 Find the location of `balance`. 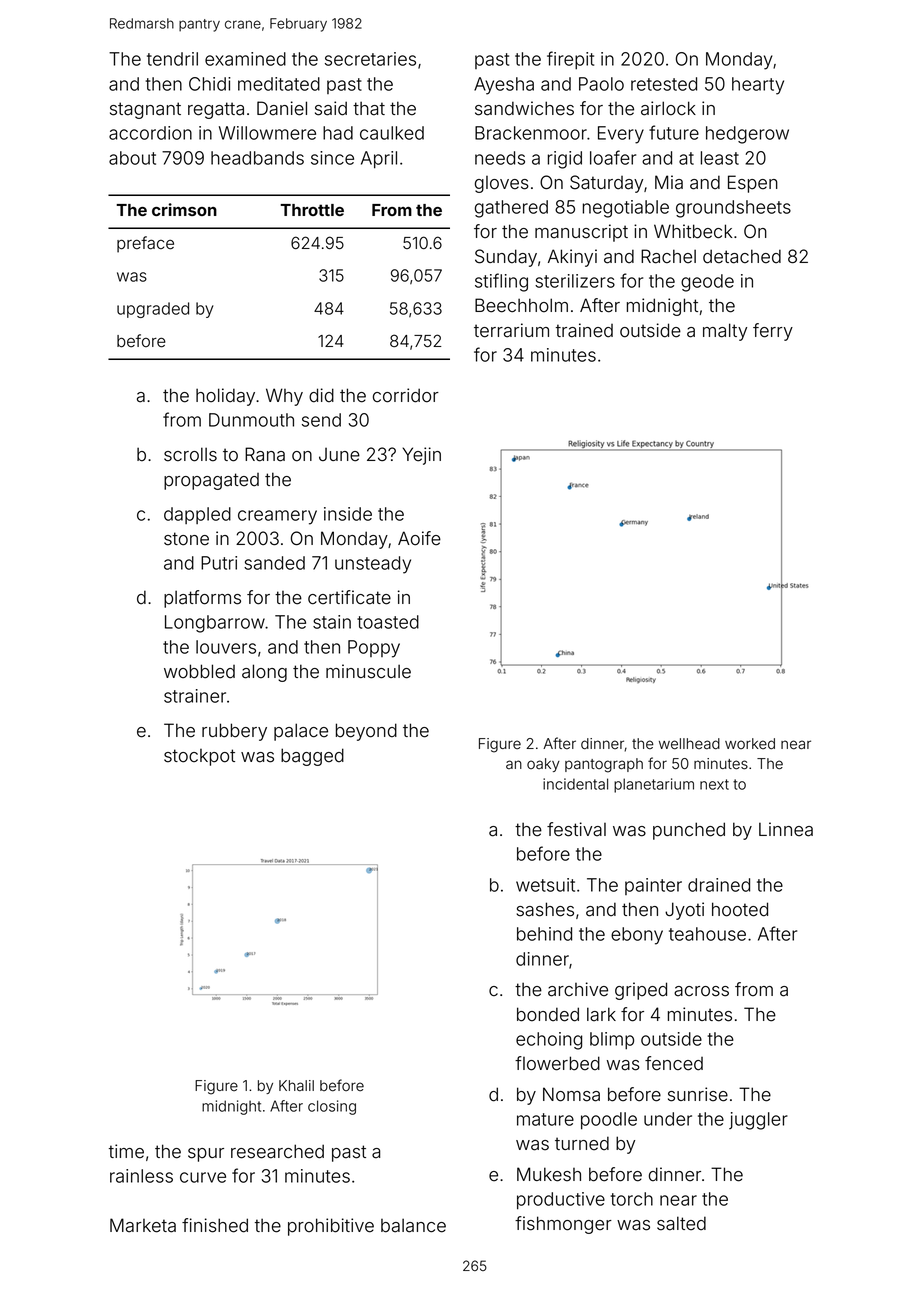

balance is located at coordinates (413, 1226).
